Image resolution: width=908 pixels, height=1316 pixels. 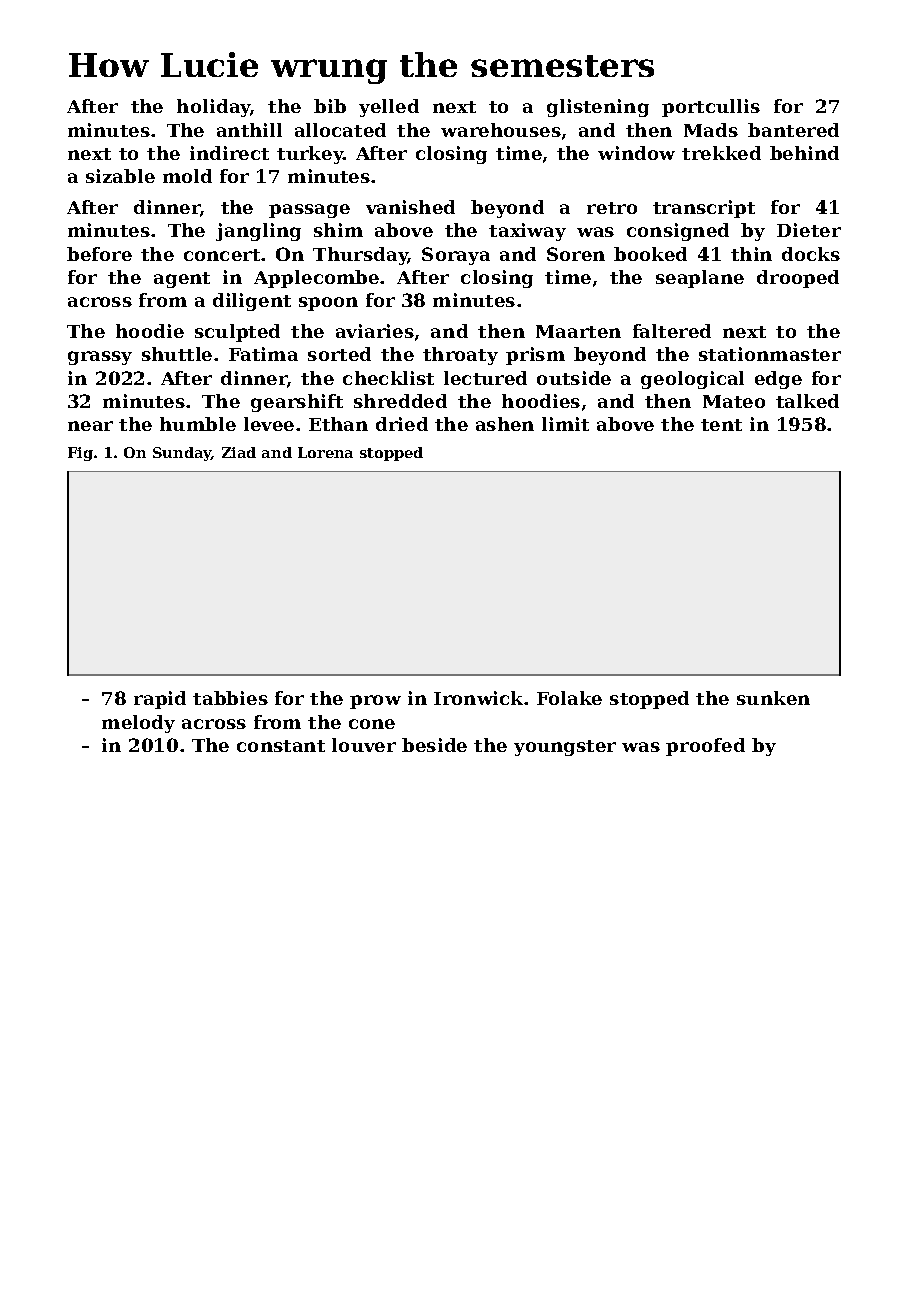 I want to click on melody, so click(x=138, y=724).
